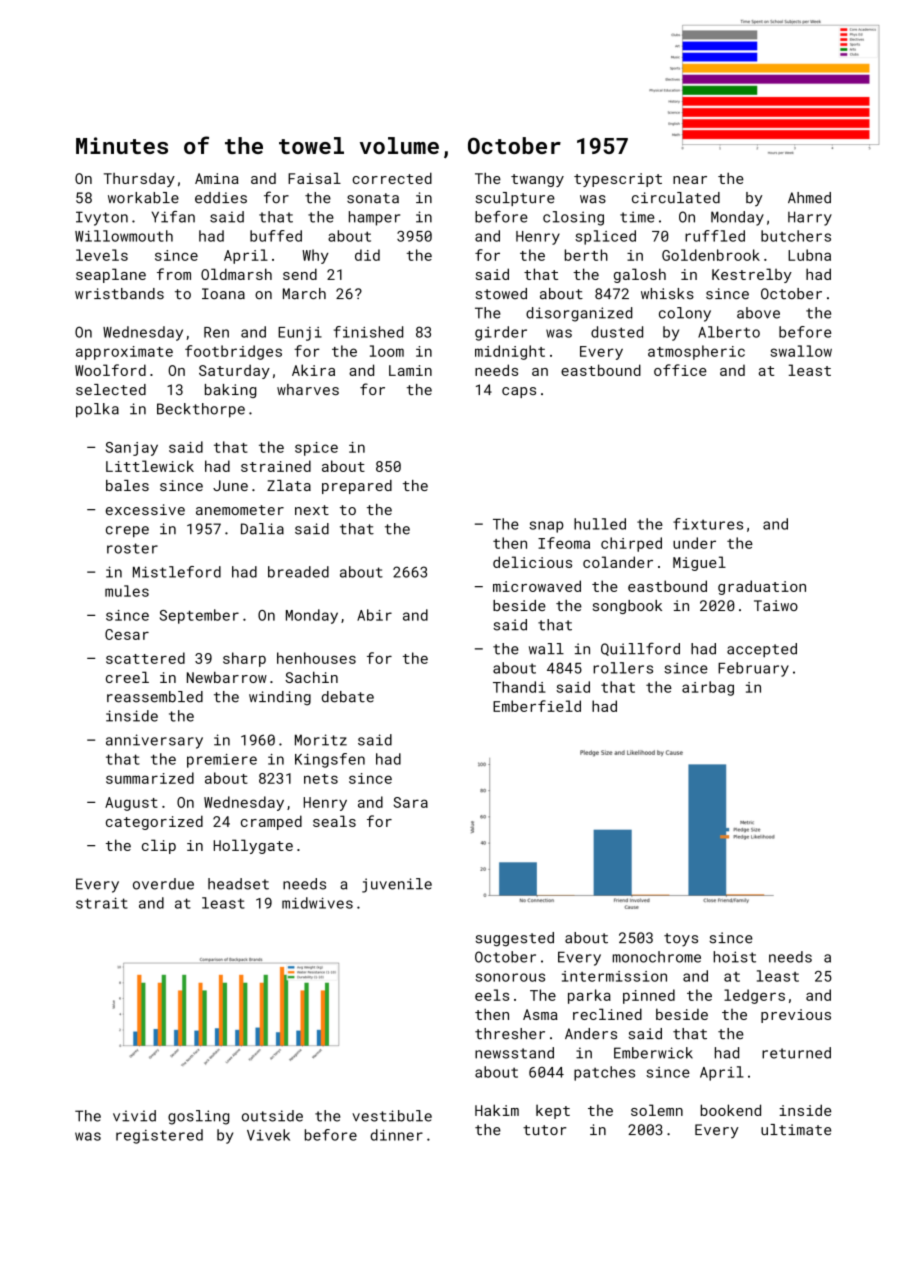  I want to click on Vivek, so click(268, 1135).
